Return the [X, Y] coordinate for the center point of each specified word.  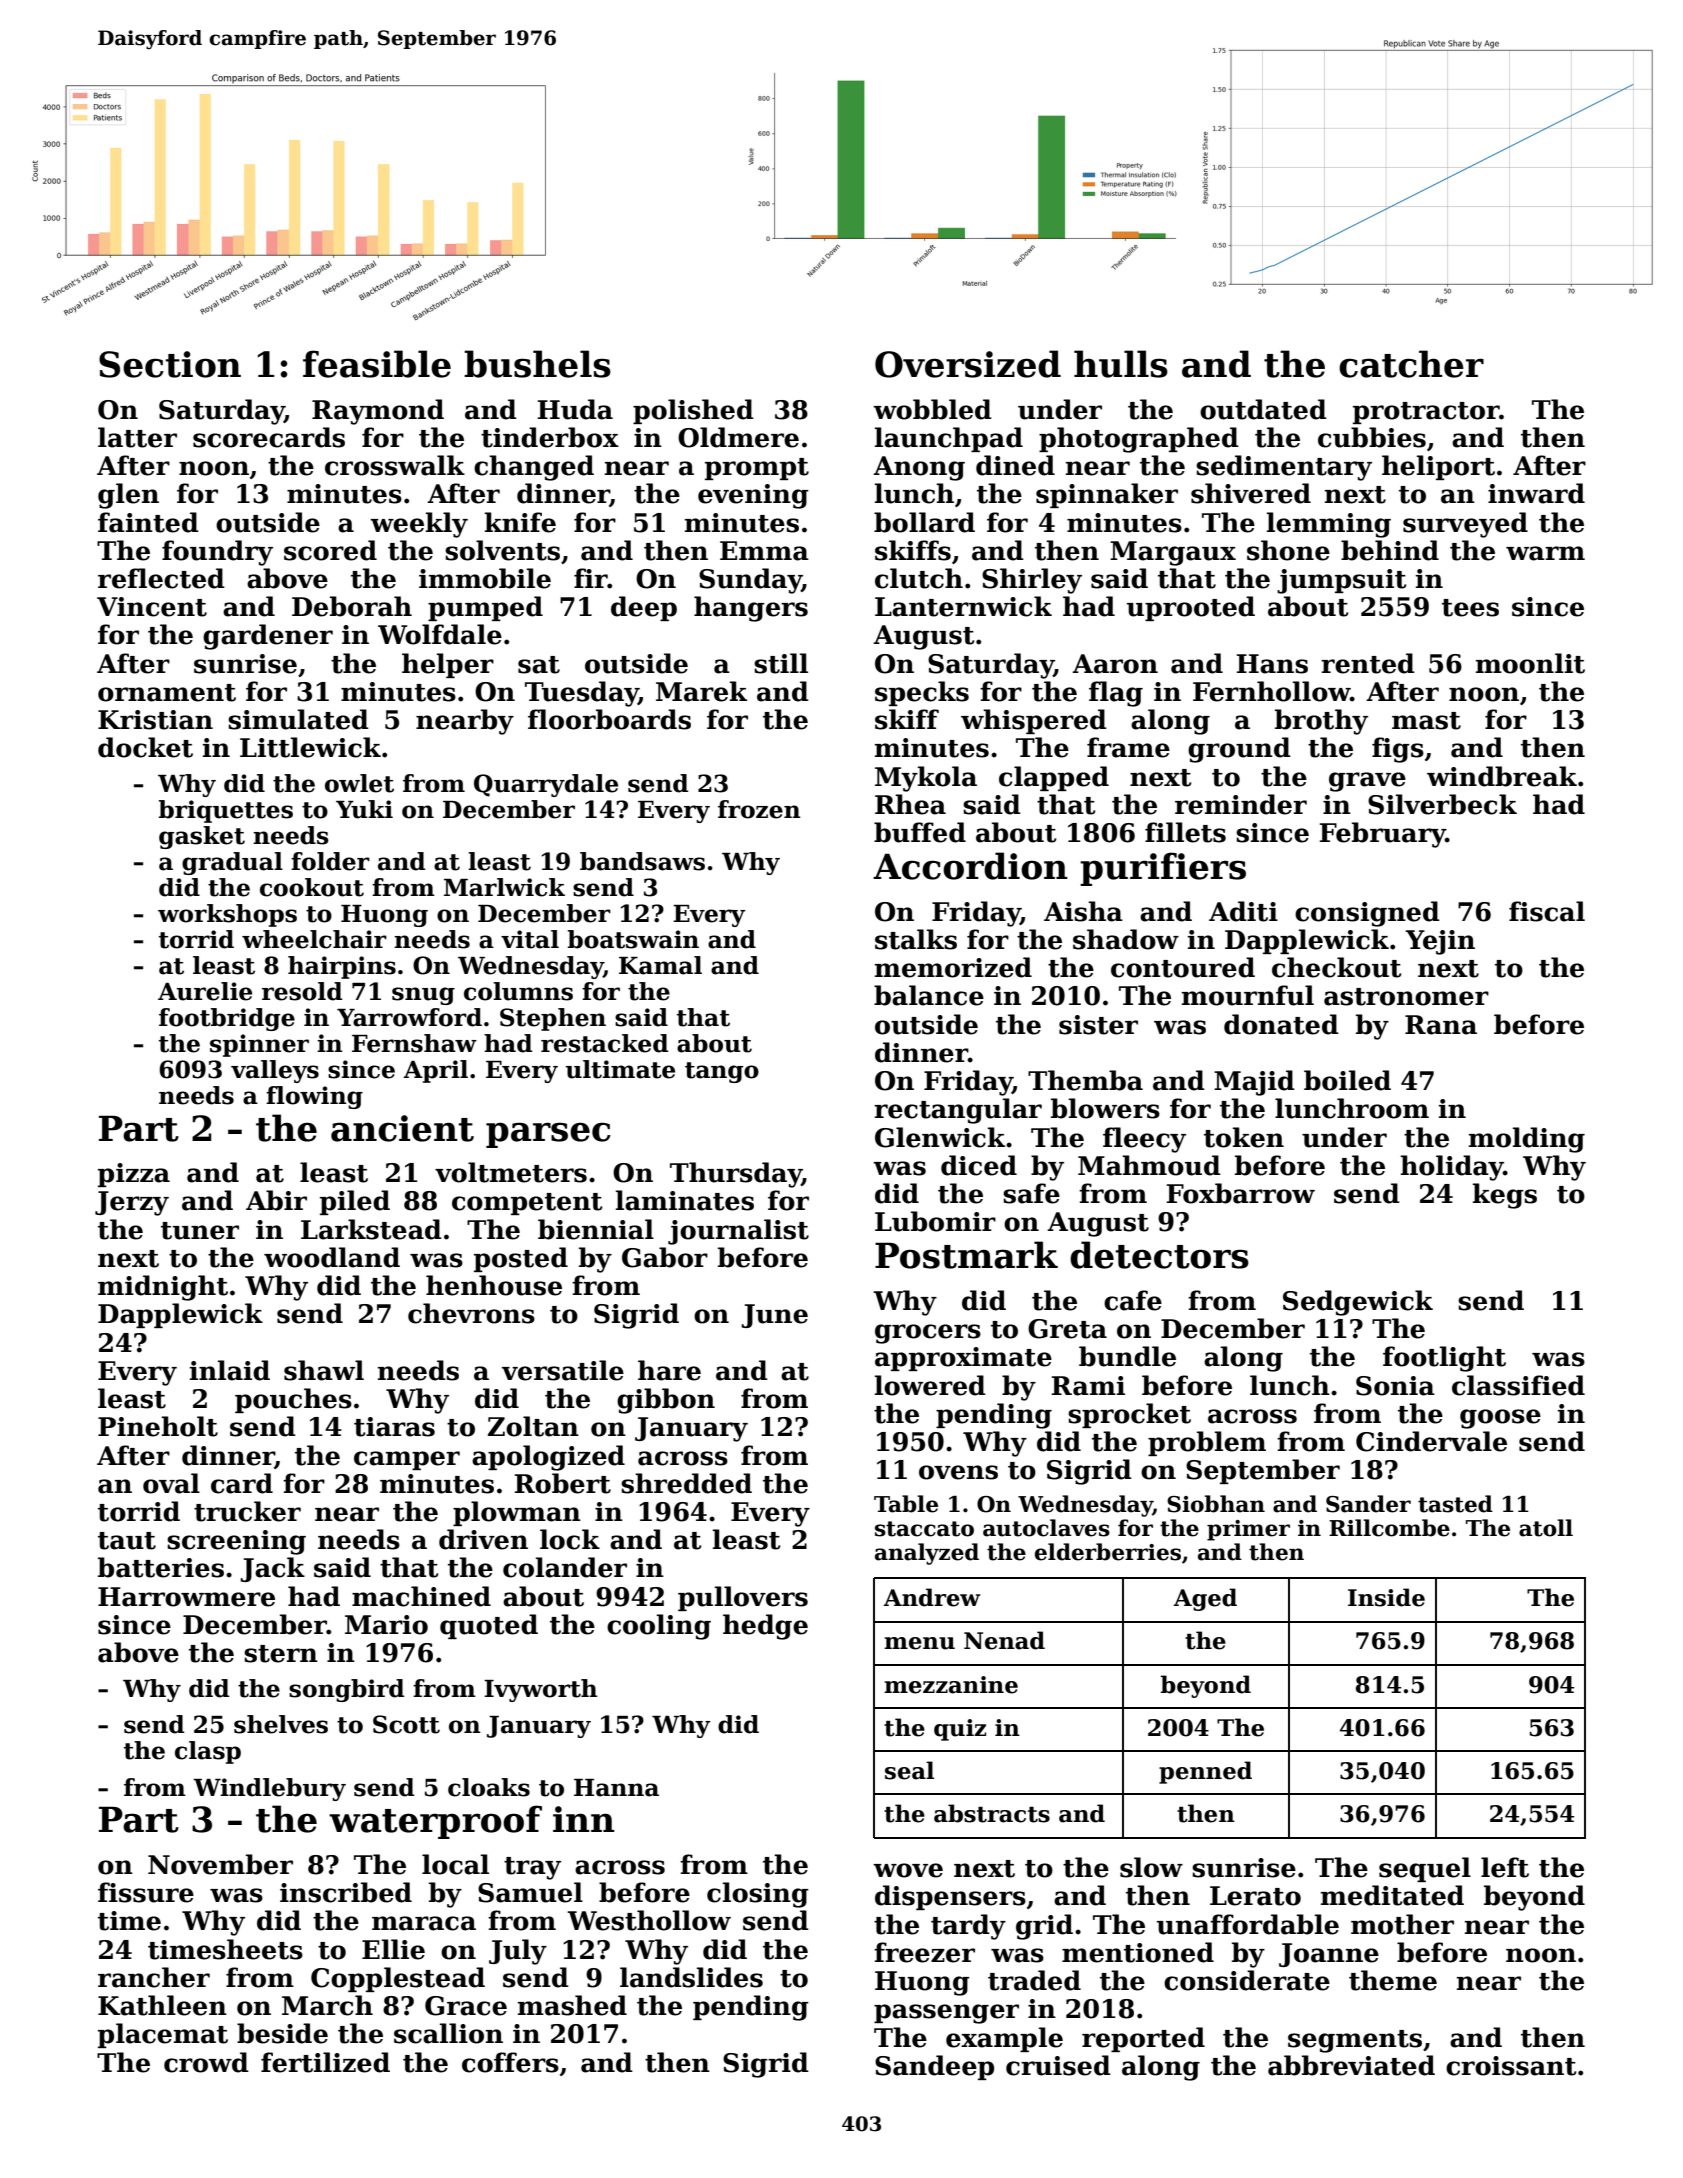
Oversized [968, 364]
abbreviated [1351, 2065]
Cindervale [1431, 1441]
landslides [691, 1977]
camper [407, 1460]
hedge [765, 1627]
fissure [146, 1892]
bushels [537, 364]
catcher [1411, 364]
